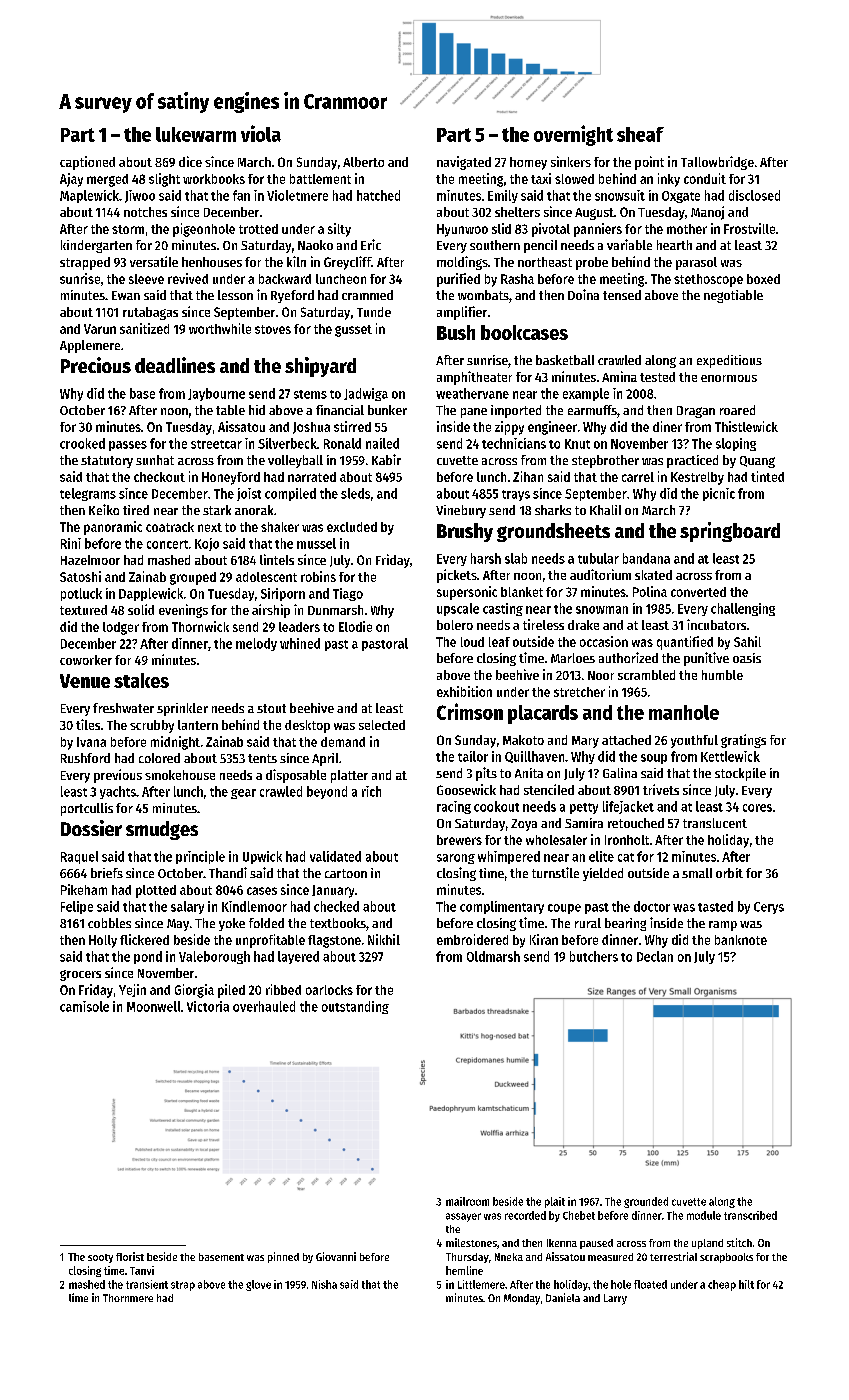  Describe the element at coordinates (96, 246) in the screenshot. I see `kindergarten` at that location.
